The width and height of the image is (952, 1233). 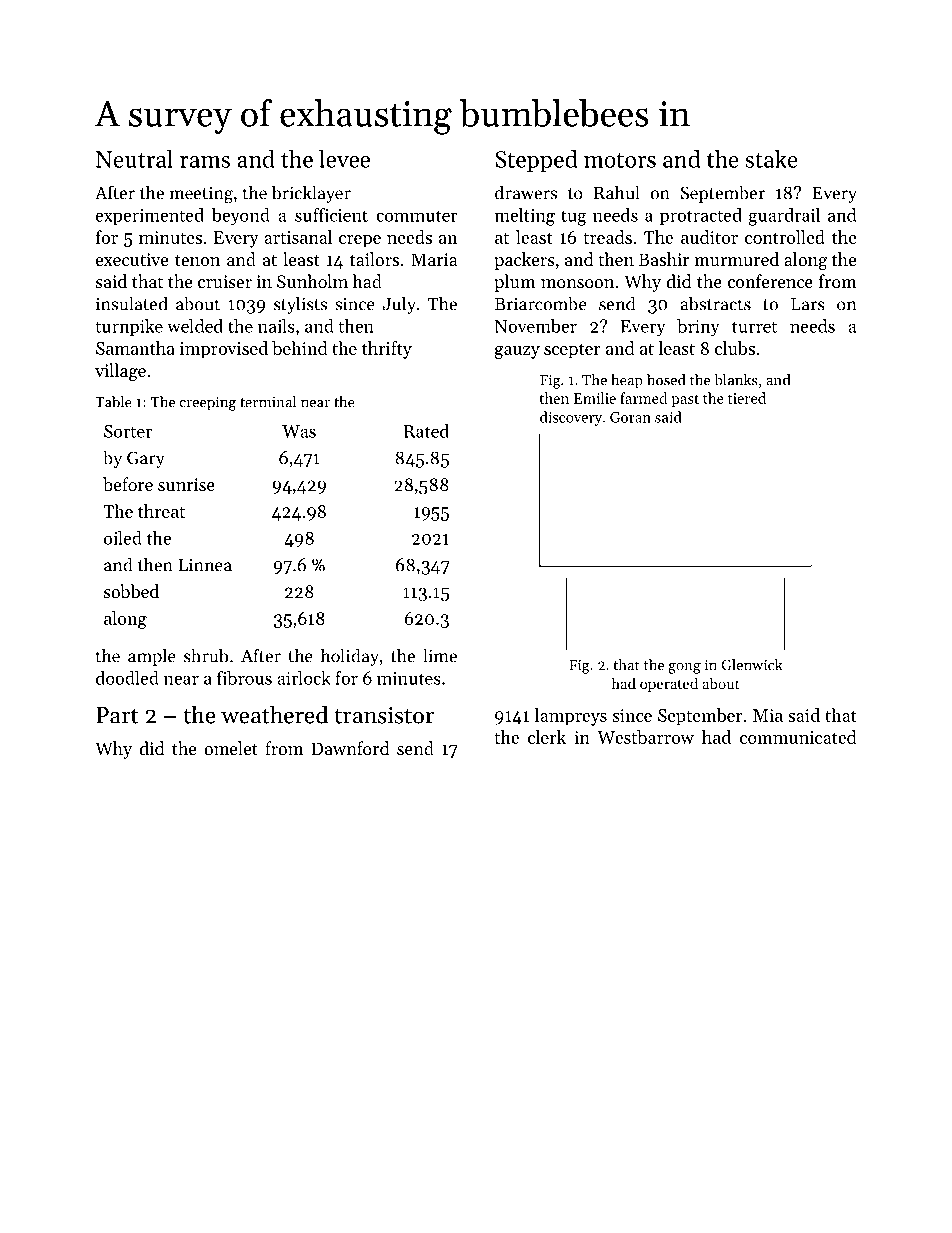 I want to click on terminal, so click(x=268, y=402).
